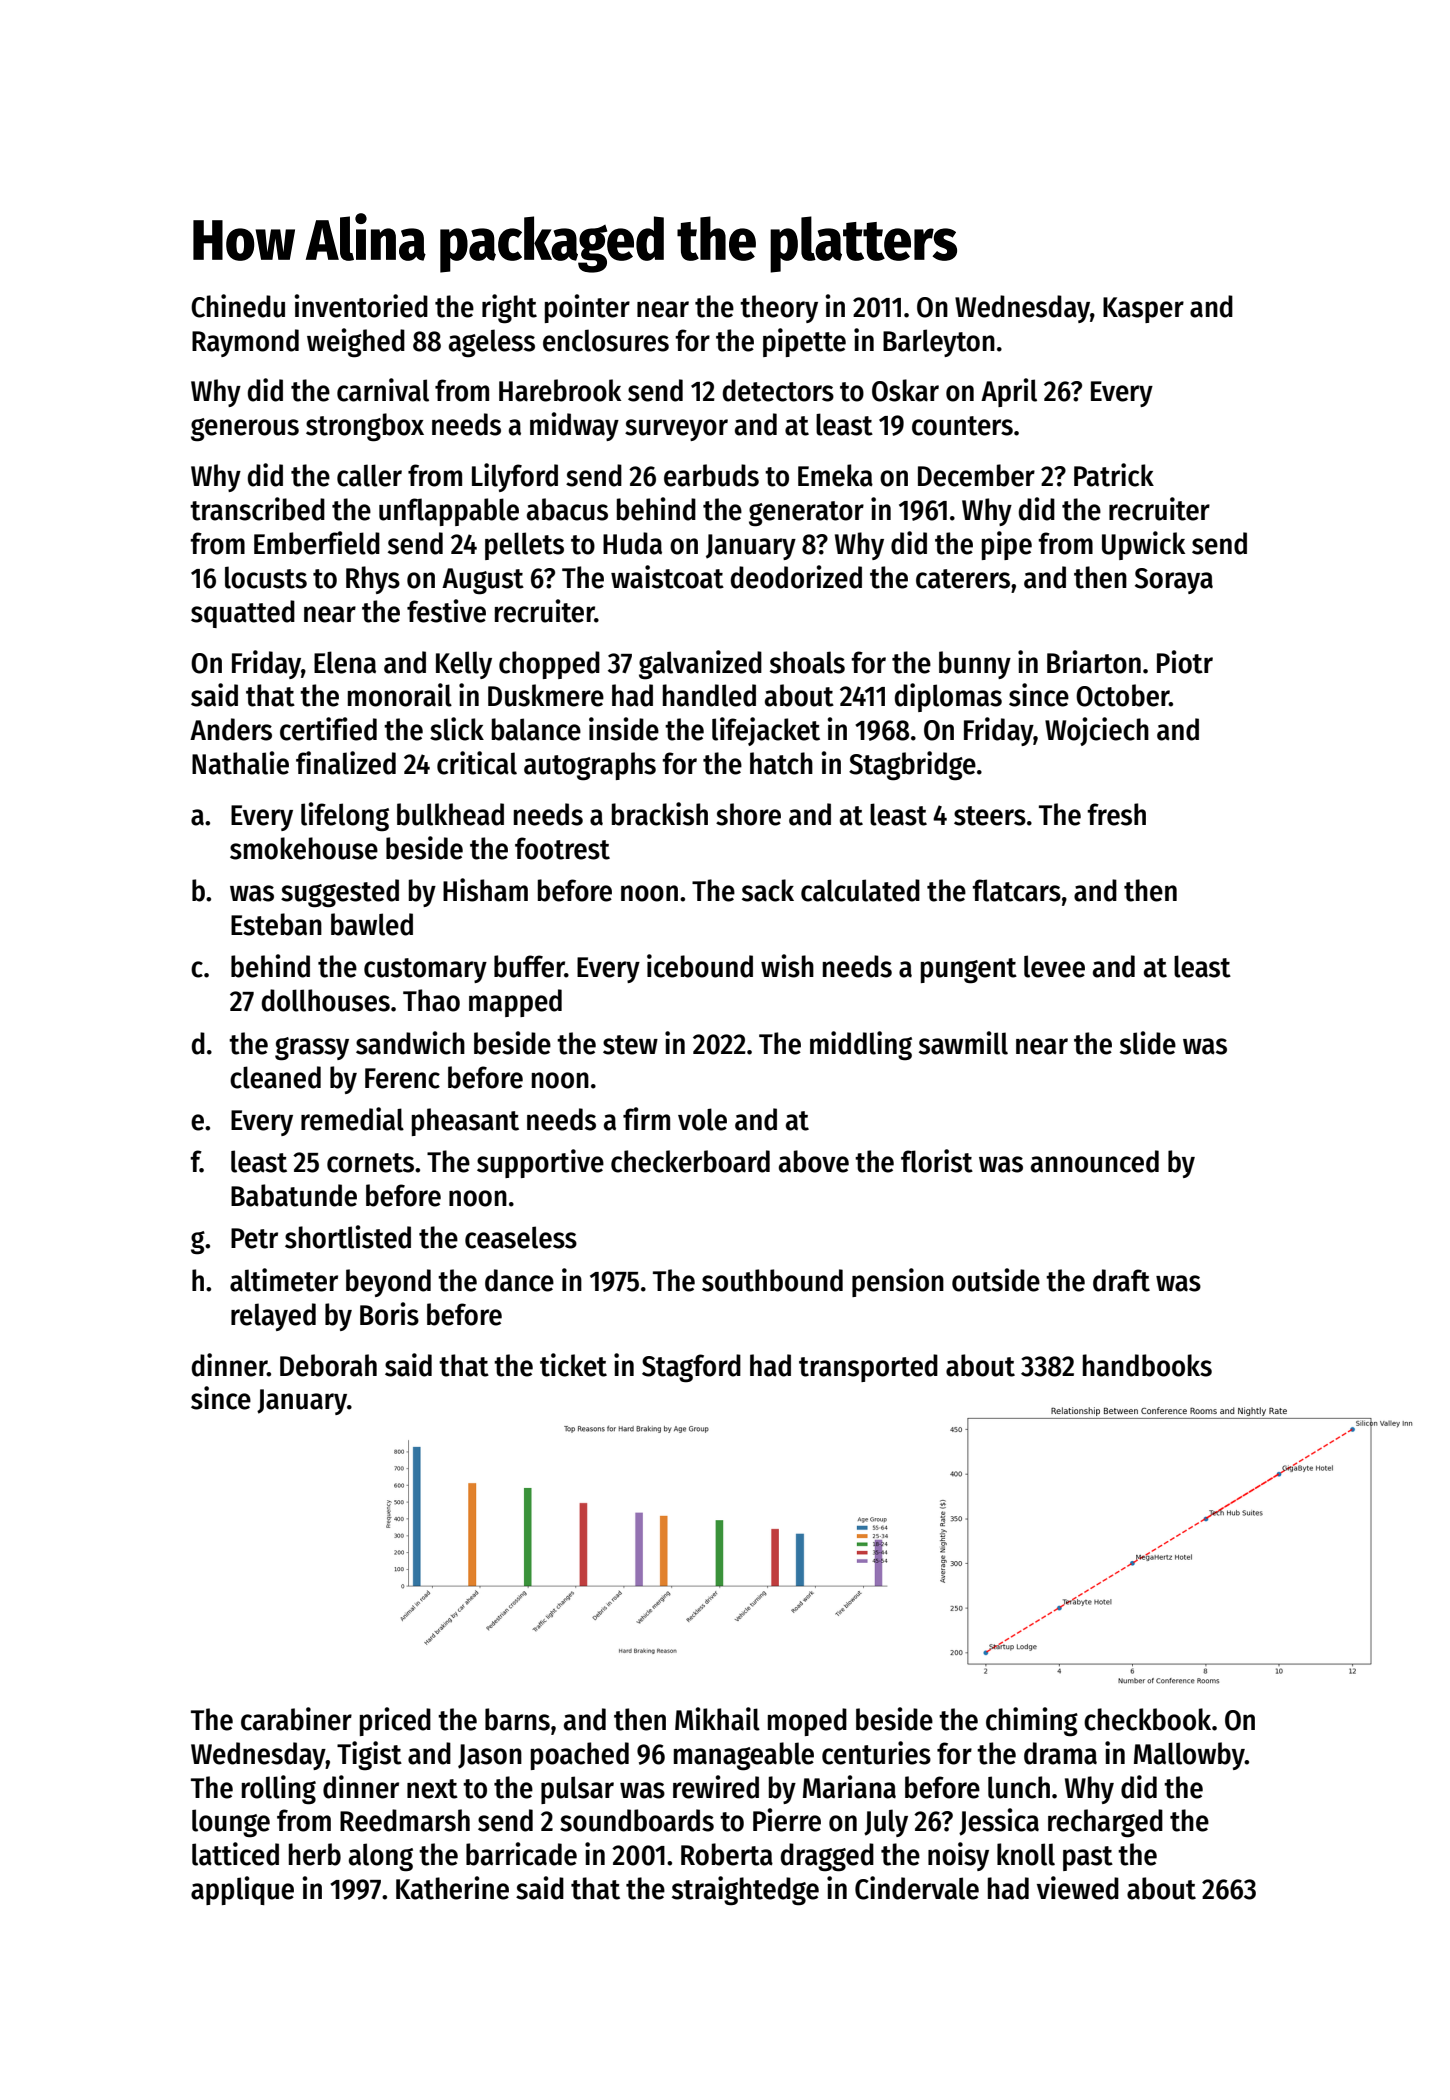 This screenshot has height=2100, width=1450. Describe the element at coordinates (676, 430) in the screenshot. I see `surveyor` at that location.
